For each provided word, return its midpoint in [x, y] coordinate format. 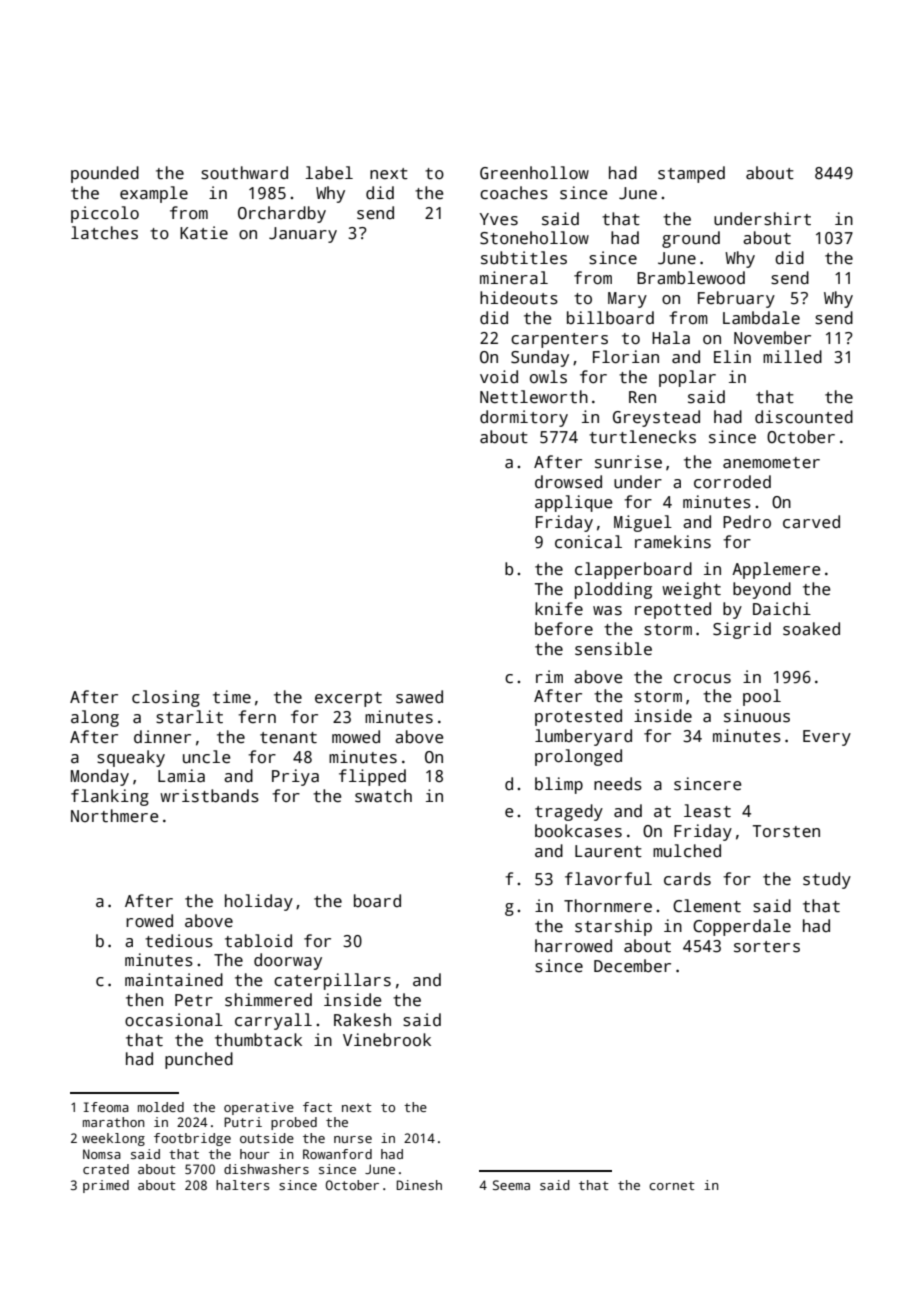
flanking [110, 797]
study [827, 880]
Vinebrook [387, 1040]
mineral [514, 278]
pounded [105, 174]
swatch [383, 796]
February [736, 299]
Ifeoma [106, 1107]
